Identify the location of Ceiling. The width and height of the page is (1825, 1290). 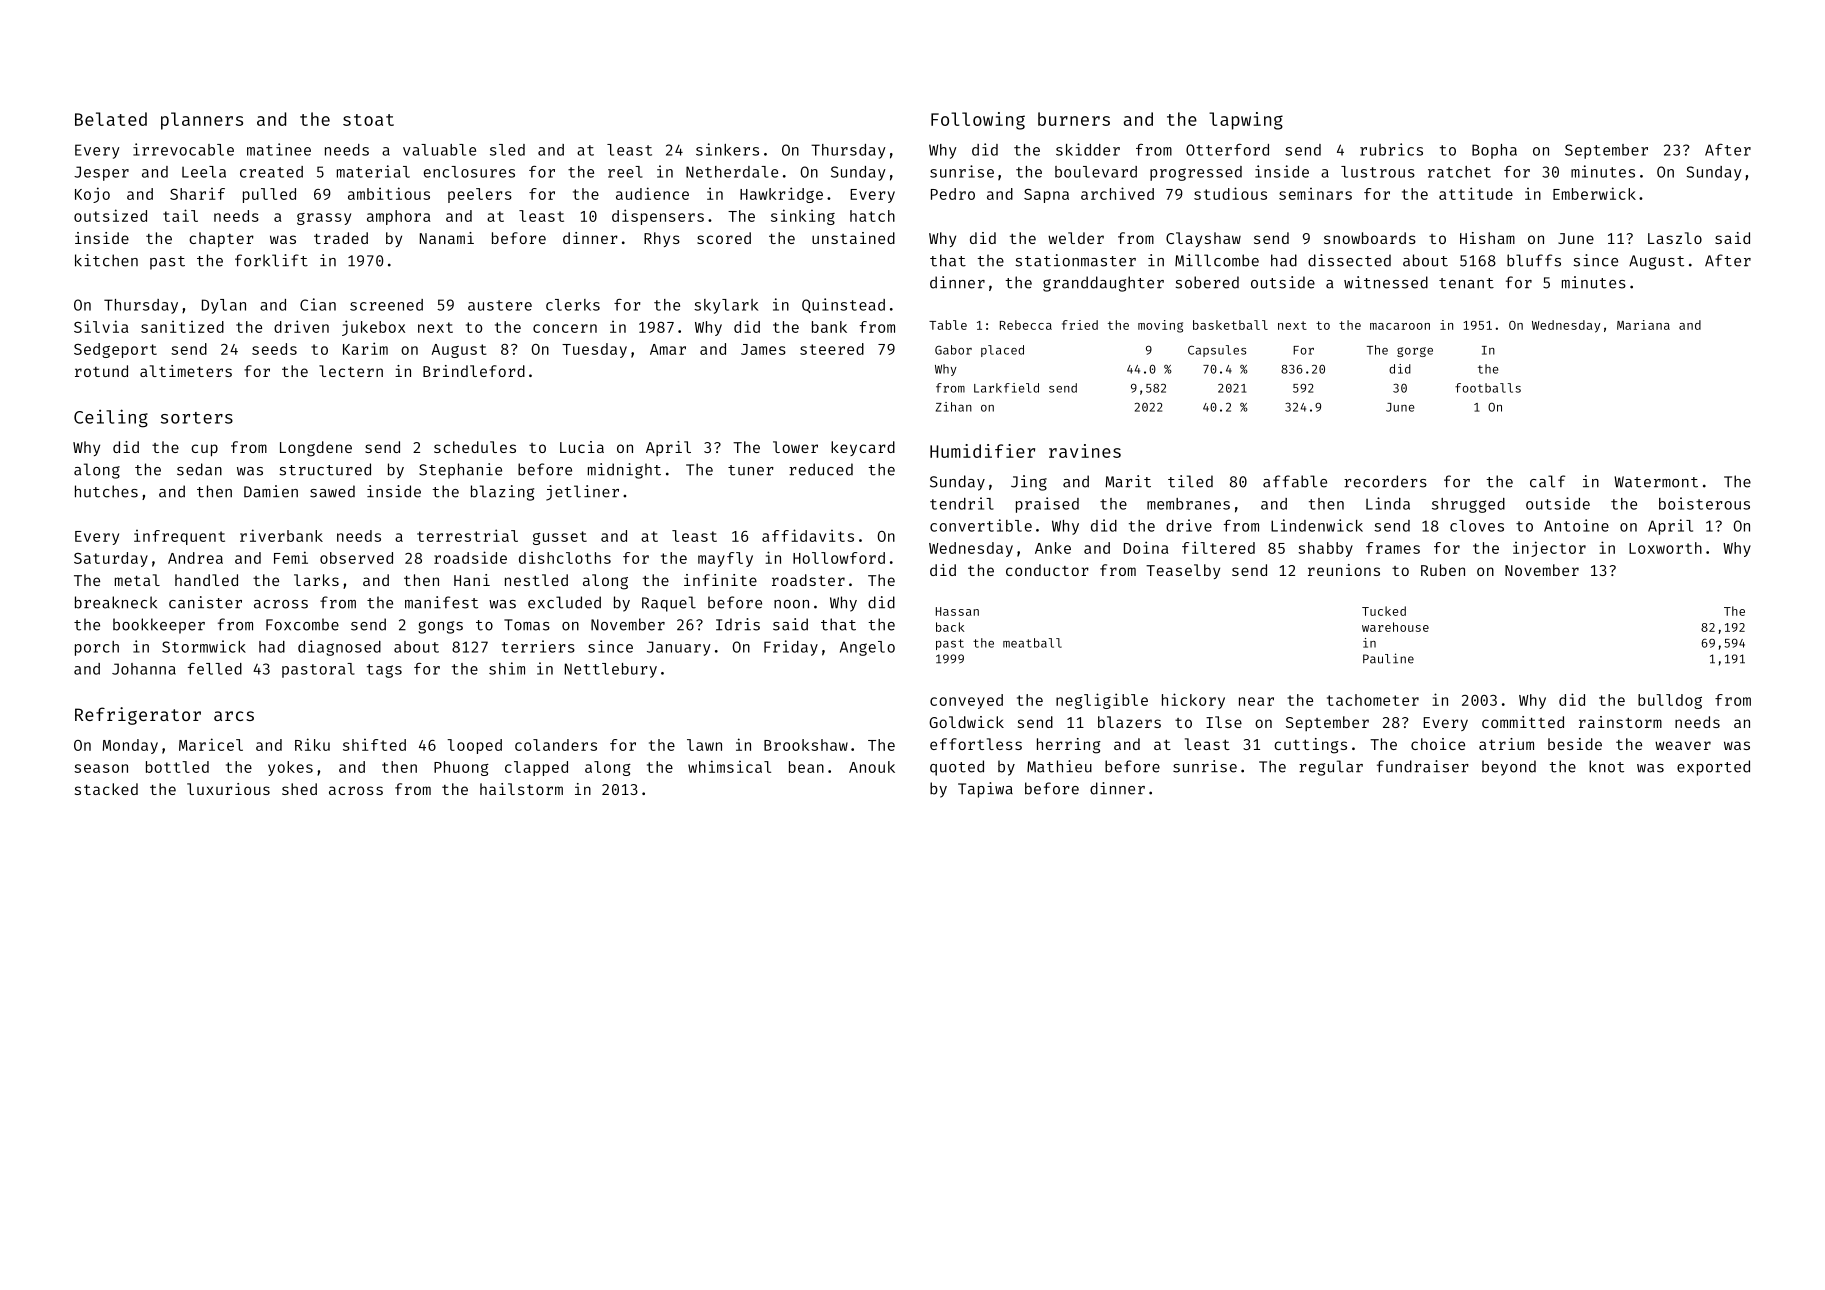
(111, 418).
